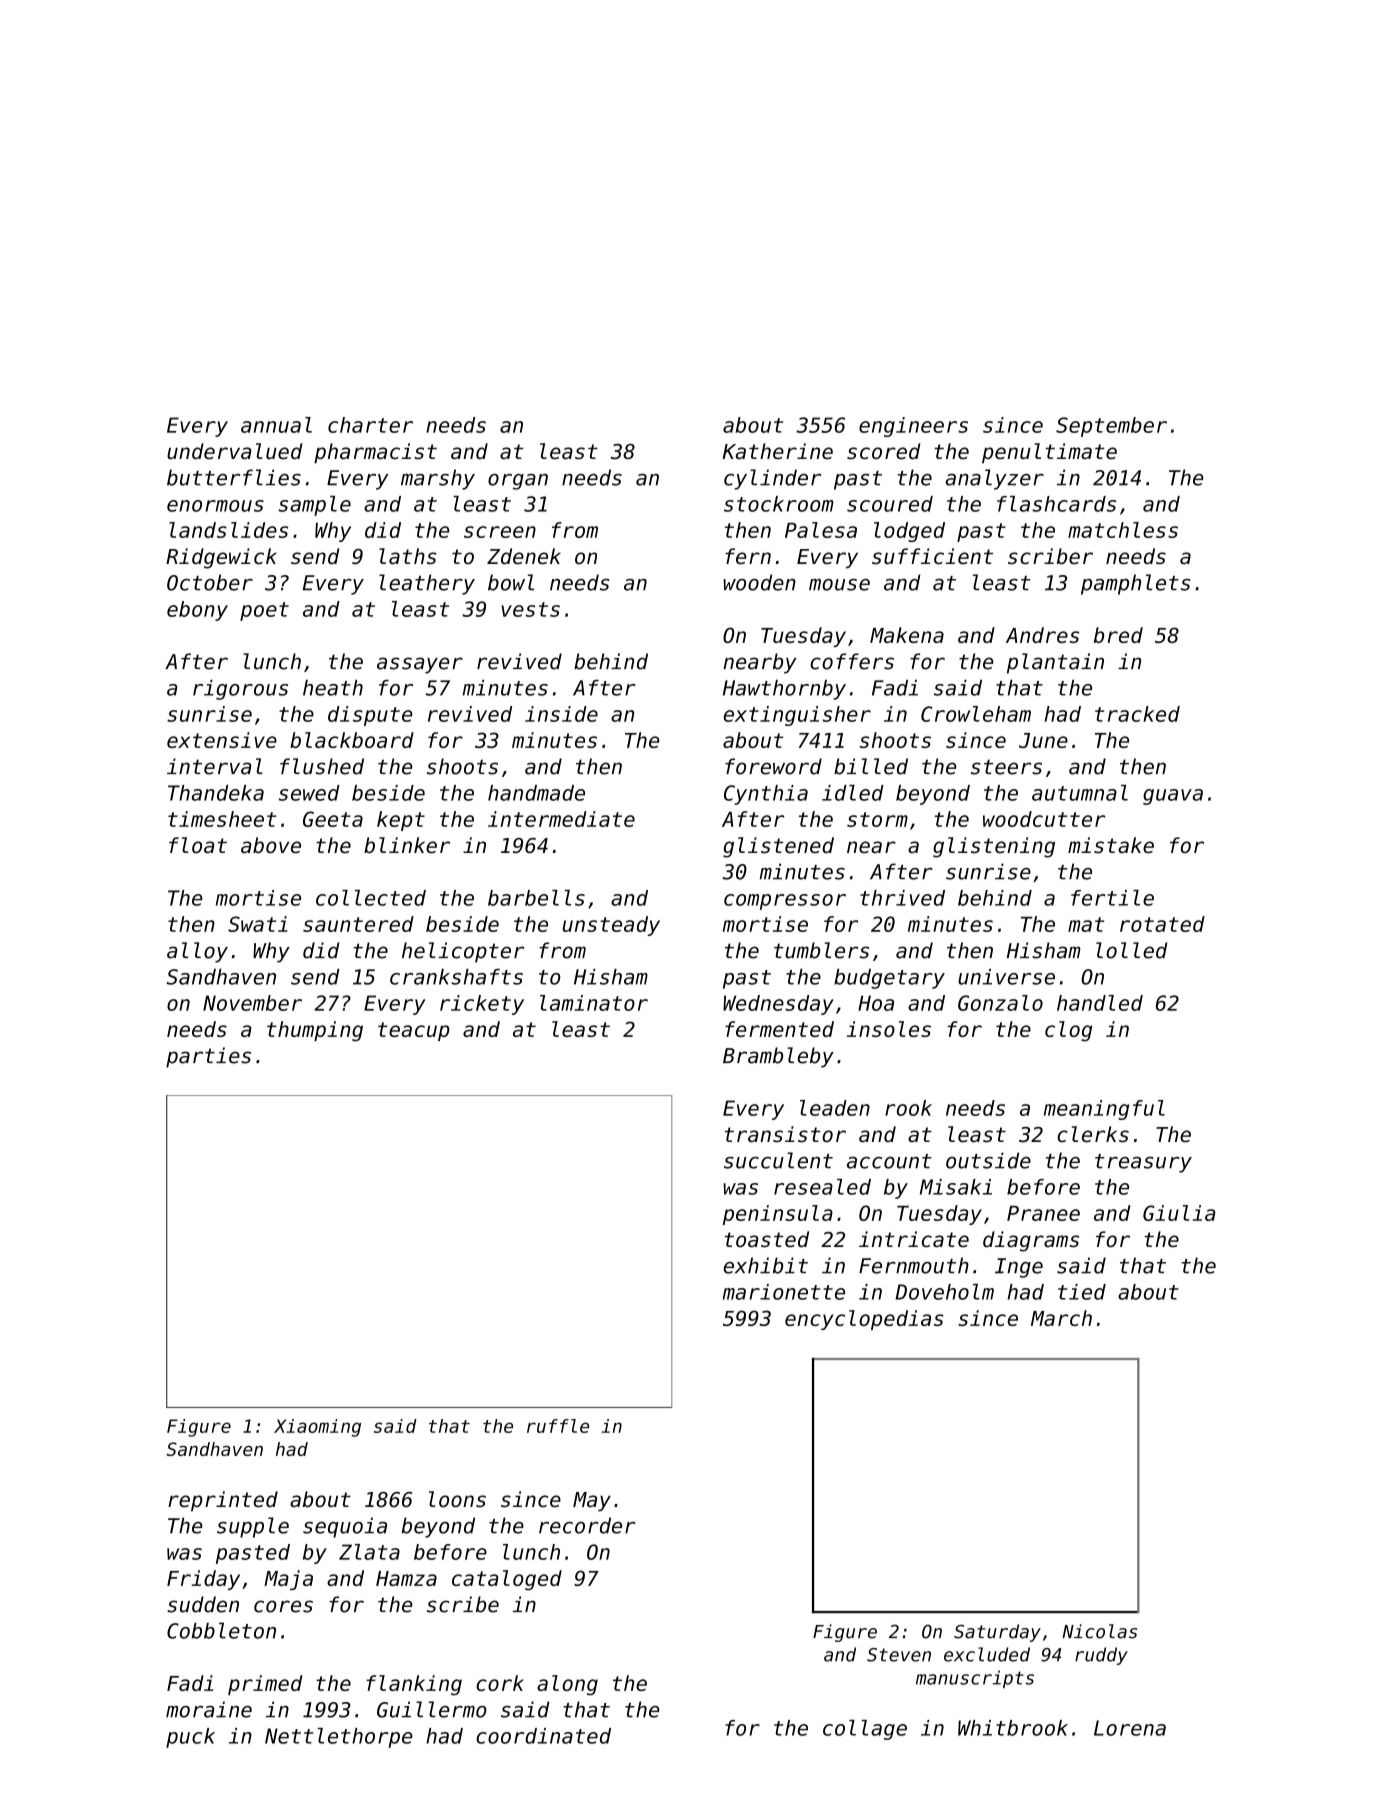 The height and width of the screenshot is (1806, 1395). What do you see at coordinates (778, 1215) in the screenshot?
I see `peninsula` at bounding box center [778, 1215].
